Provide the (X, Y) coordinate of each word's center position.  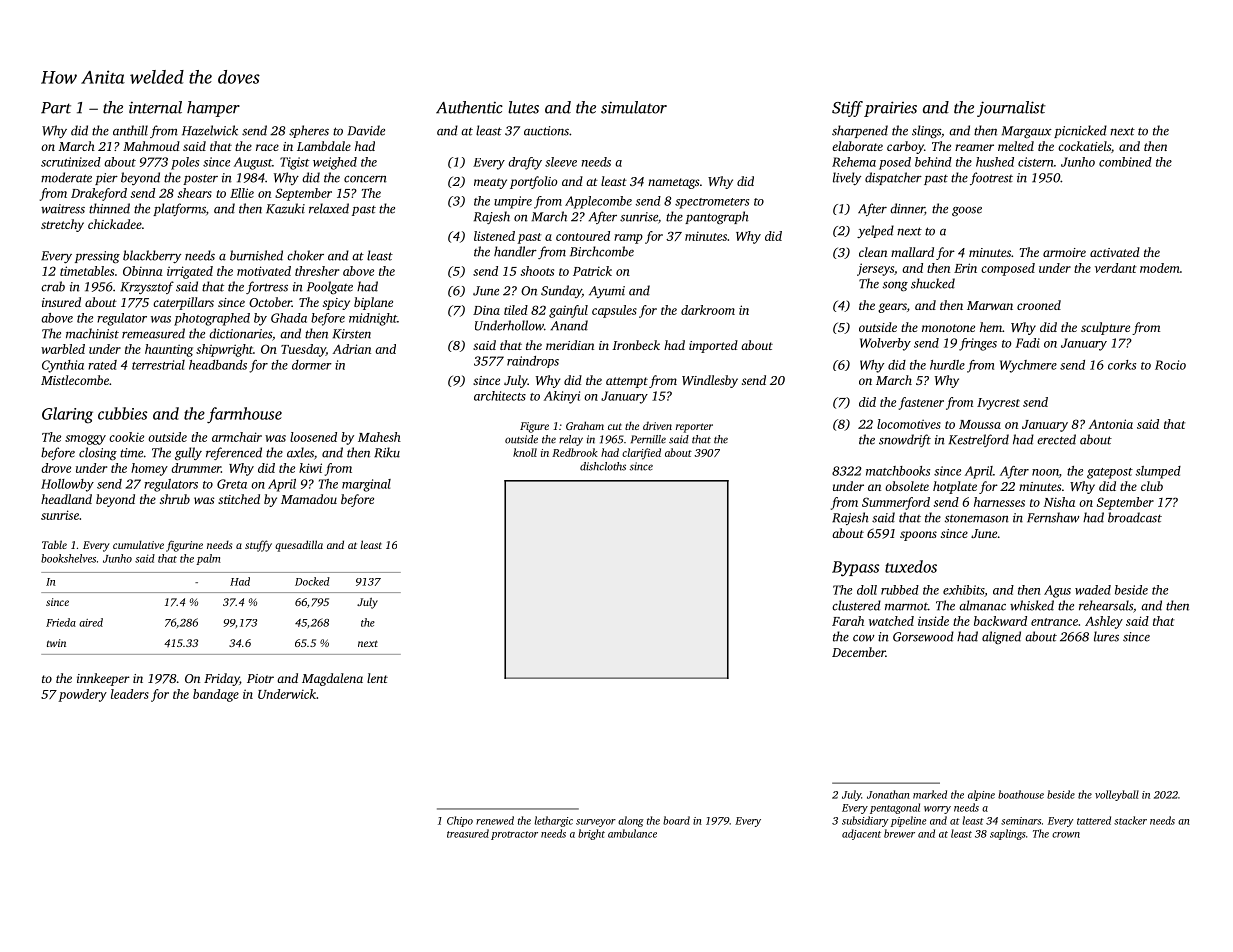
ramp (628, 239)
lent (377, 678)
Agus (1057, 591)
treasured (468, 833)
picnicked (1080, 131)
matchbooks (898, 471)
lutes (523, 107)
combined (1125, 162)
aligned (1001, 637)
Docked (312, 581)
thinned (109, 208)
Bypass (855, 569)
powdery (82, 695)
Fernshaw (1053, 517)
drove (56, 468)
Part (56, 108)
